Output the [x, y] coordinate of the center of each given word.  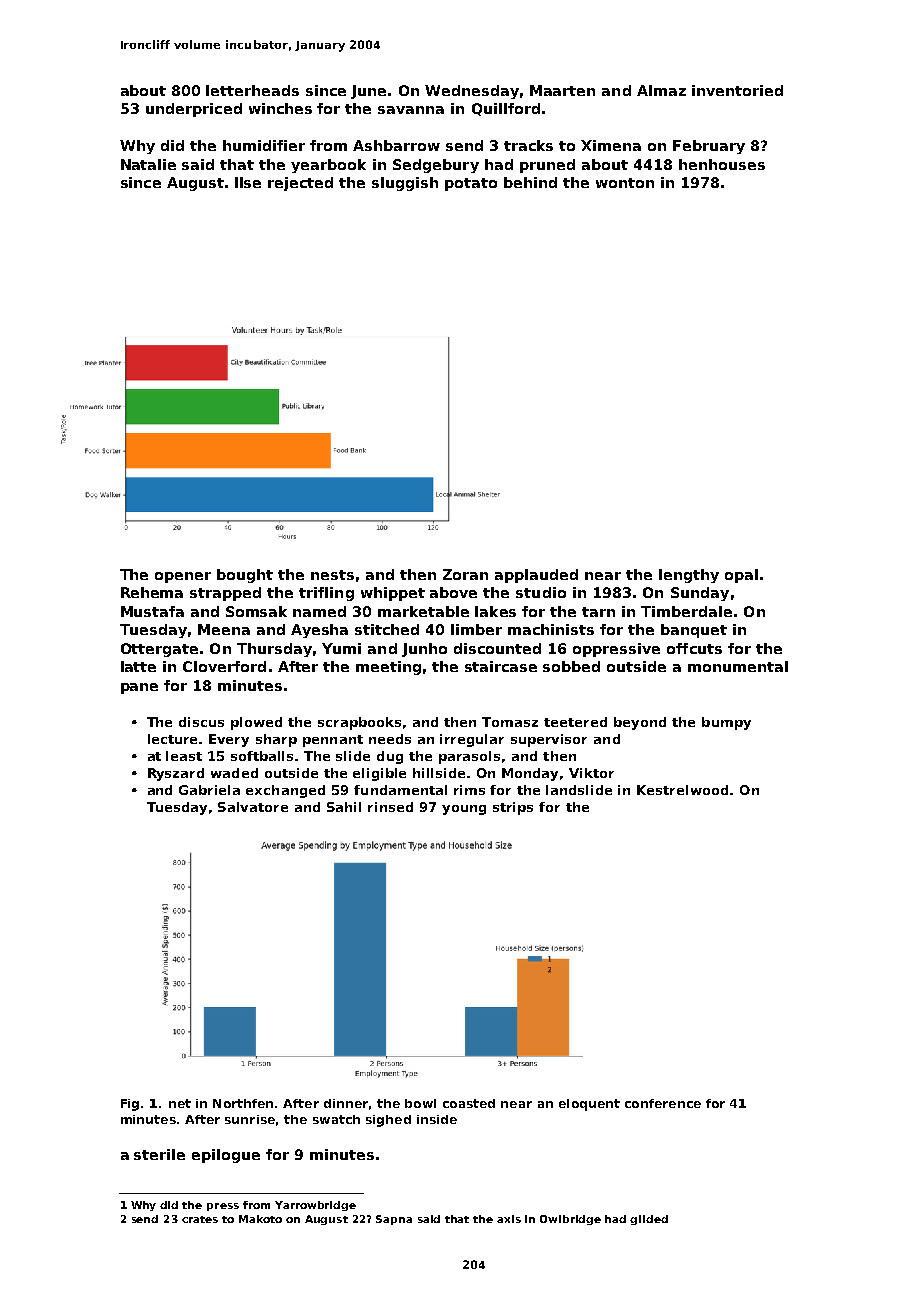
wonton [625, 183]
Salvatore [253, 807]
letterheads [252, 90]
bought [245, 576]
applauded [536, 576]
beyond [640, 723]
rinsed [390, 807]
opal [741, 576]
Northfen [243, 1103]
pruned [547, 166]
